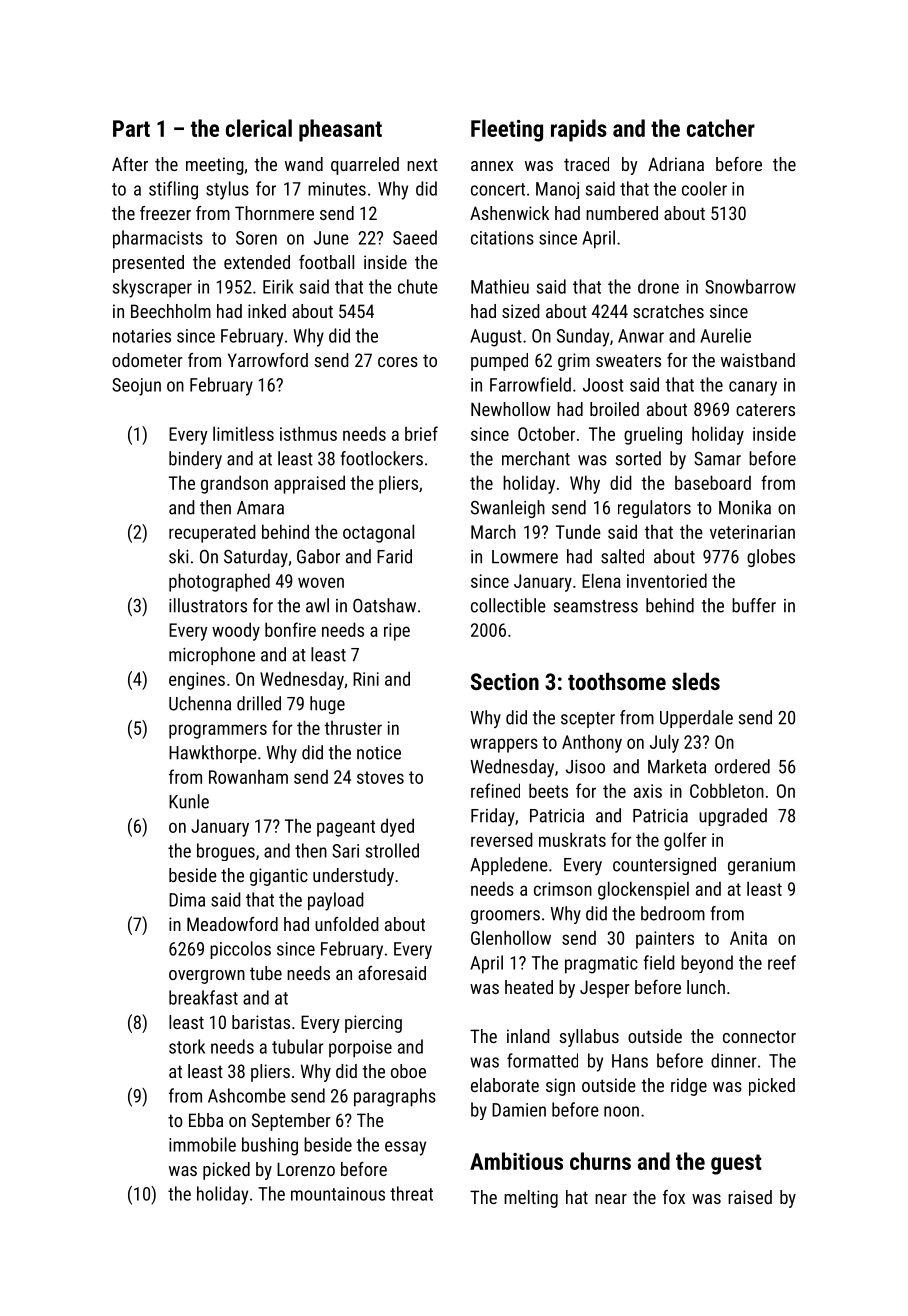 The width and height of the screenshot is (908, 1316). I want to click on immobile, so click(202, 1144).
